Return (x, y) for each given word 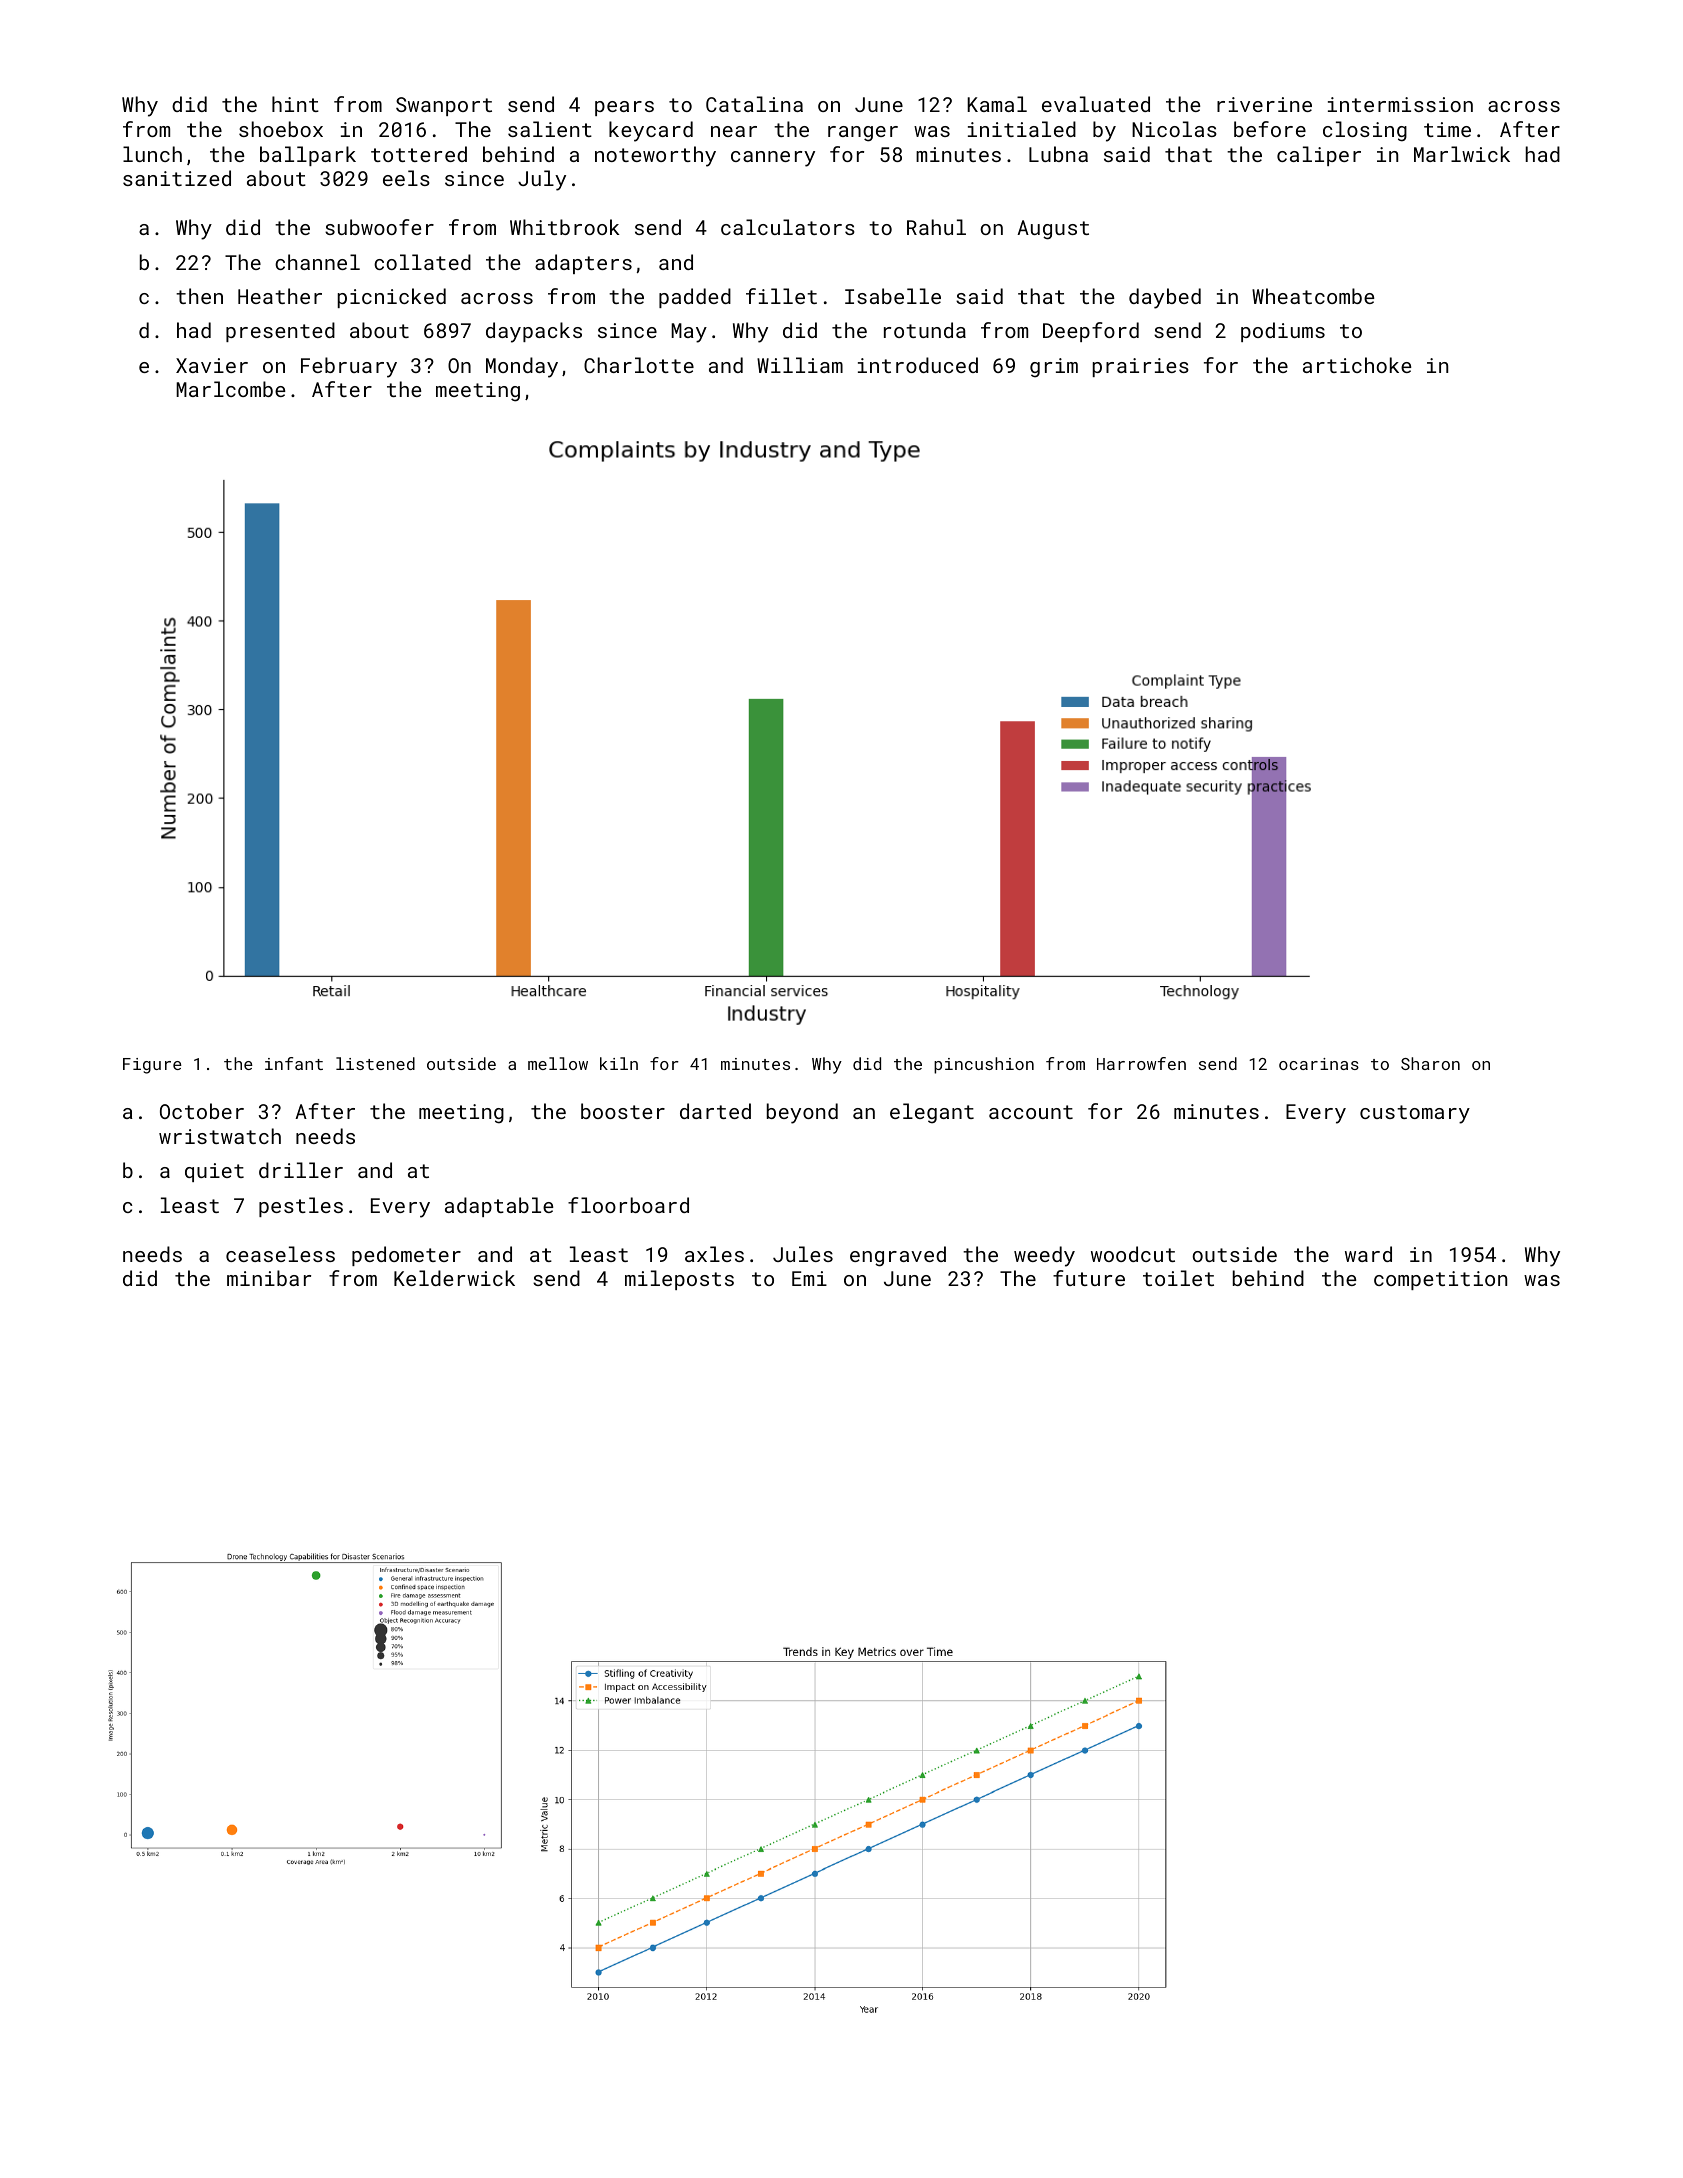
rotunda (925, 330)
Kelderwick (454, 1278)
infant (294, 1063)
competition (1440, 1280)
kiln (619, 1063)
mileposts (679, 1280)
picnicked (392, 298)
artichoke (1357, 365)
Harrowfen (1141, 1063)
